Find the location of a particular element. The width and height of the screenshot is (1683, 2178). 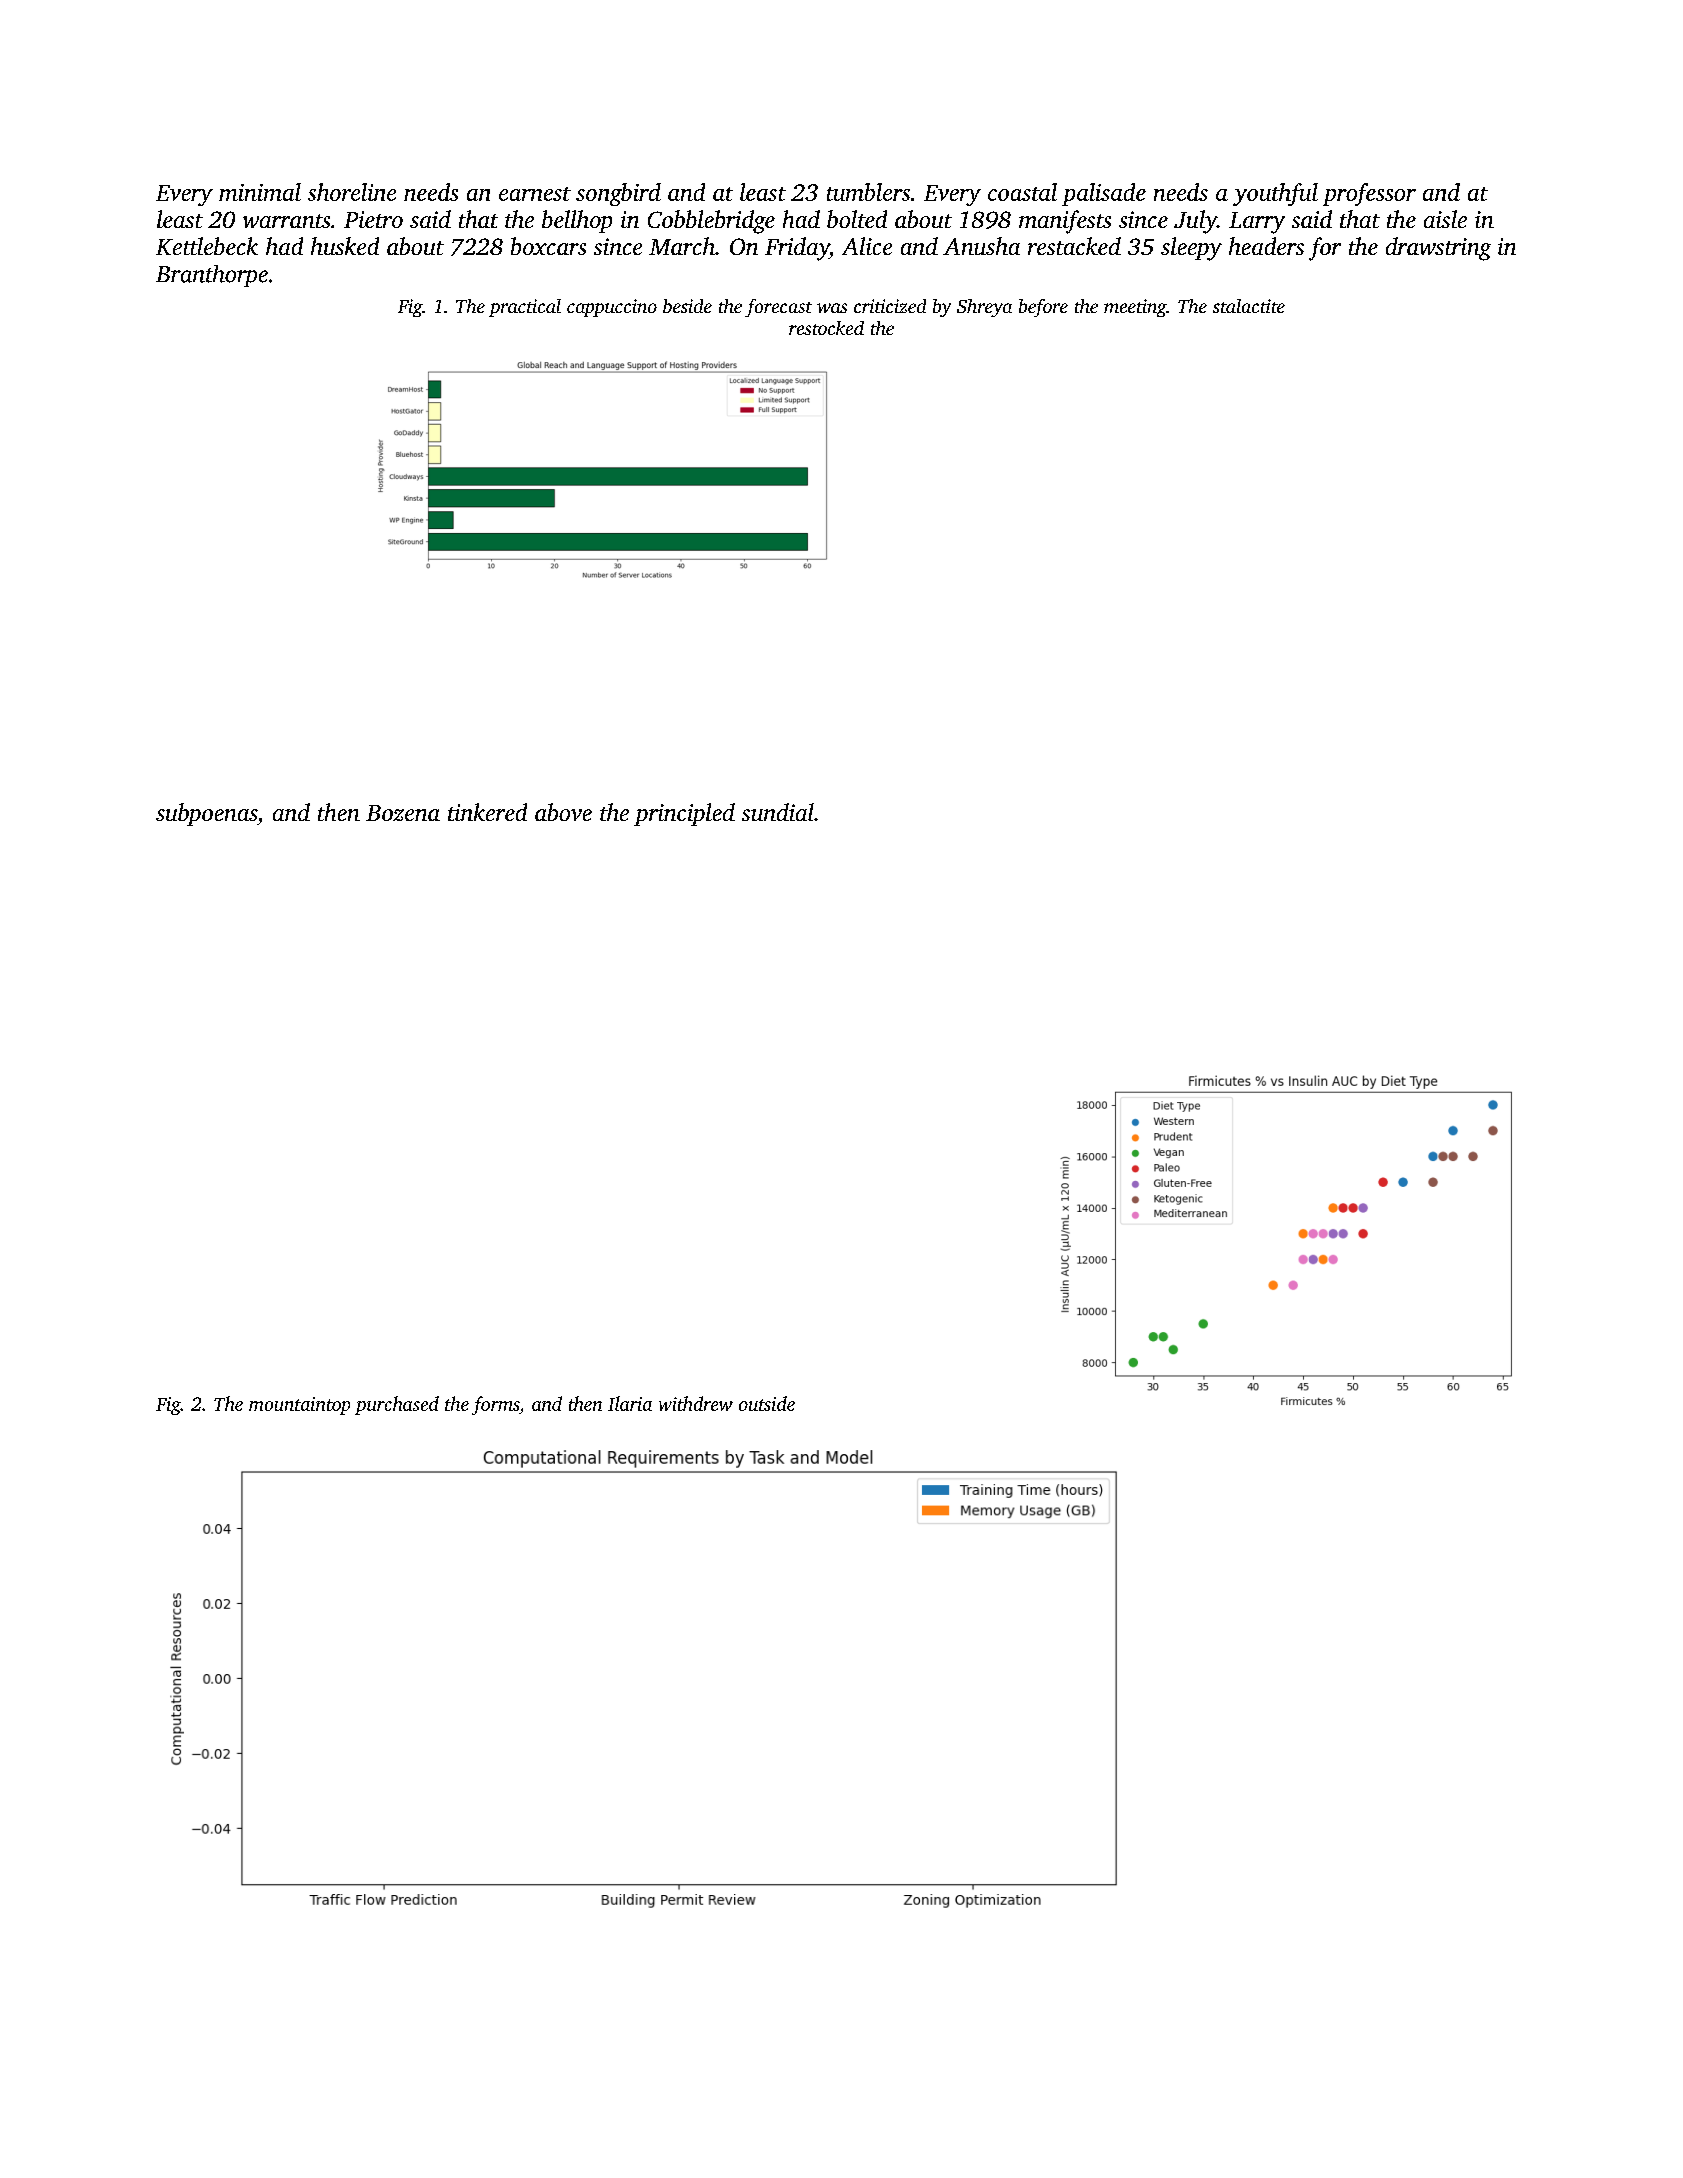

stalactite is located at coordinates (1249, 306).
